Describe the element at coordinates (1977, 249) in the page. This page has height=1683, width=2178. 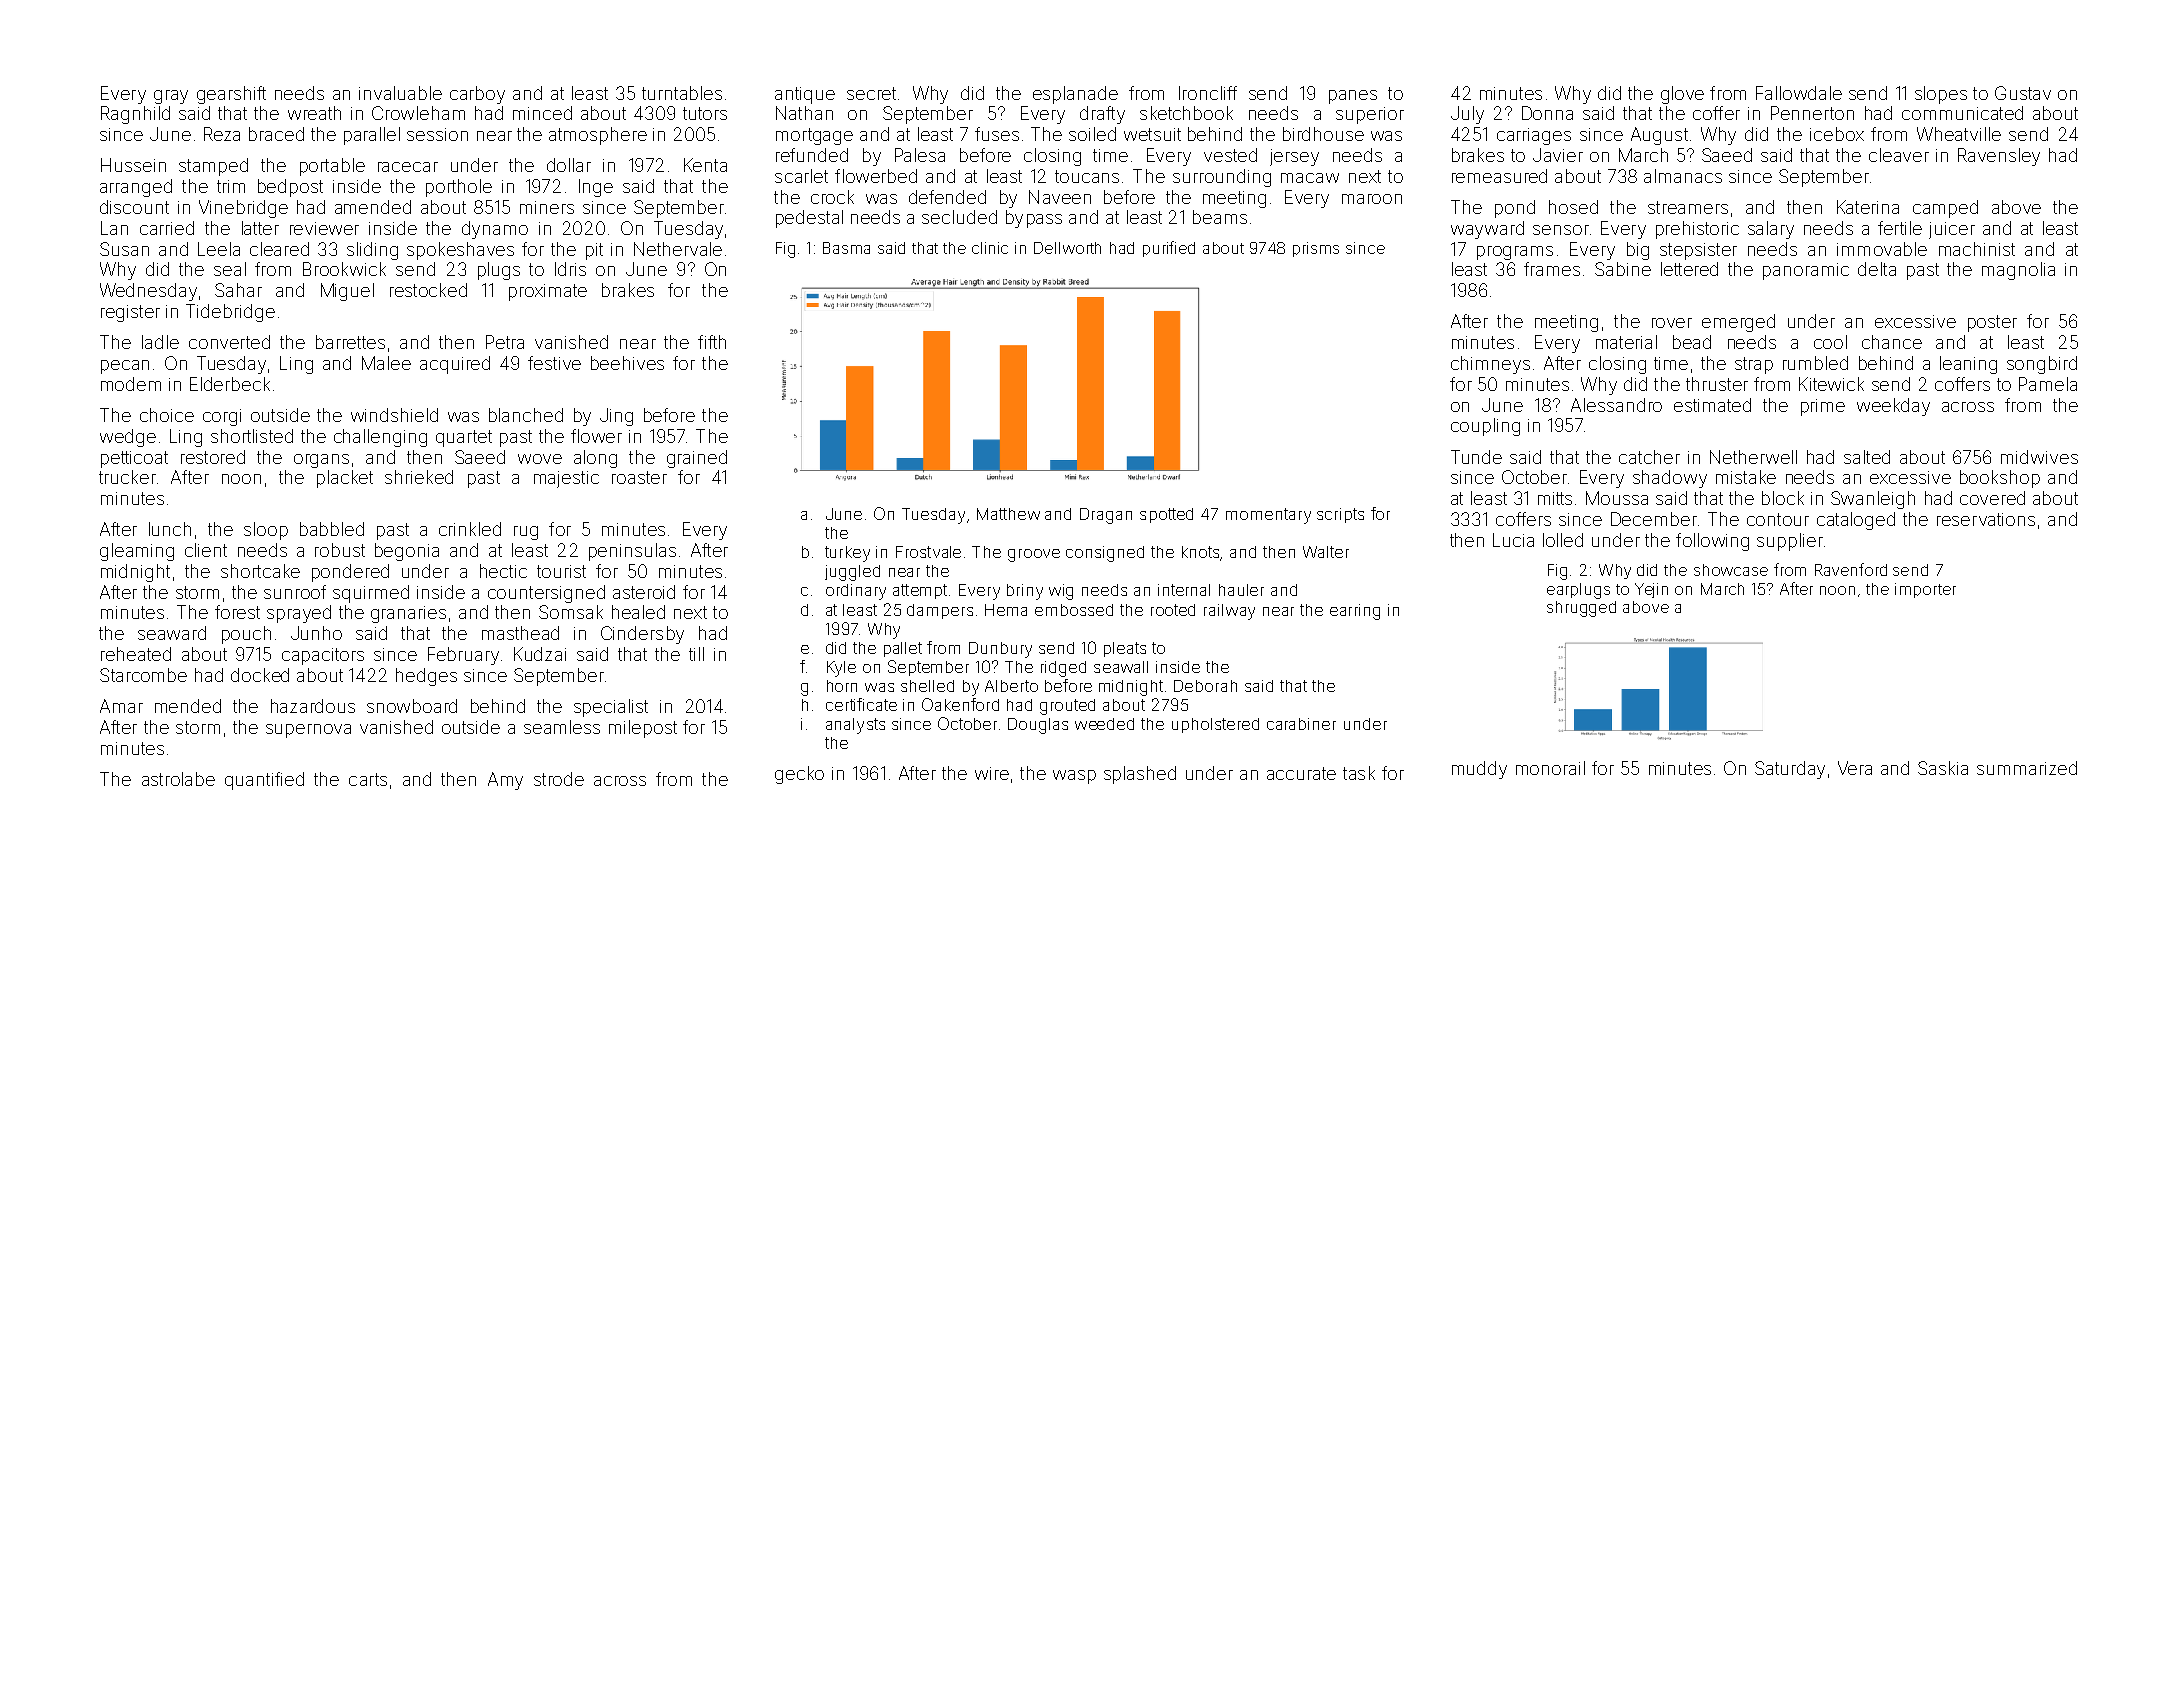
I see `machinist` at that location.
